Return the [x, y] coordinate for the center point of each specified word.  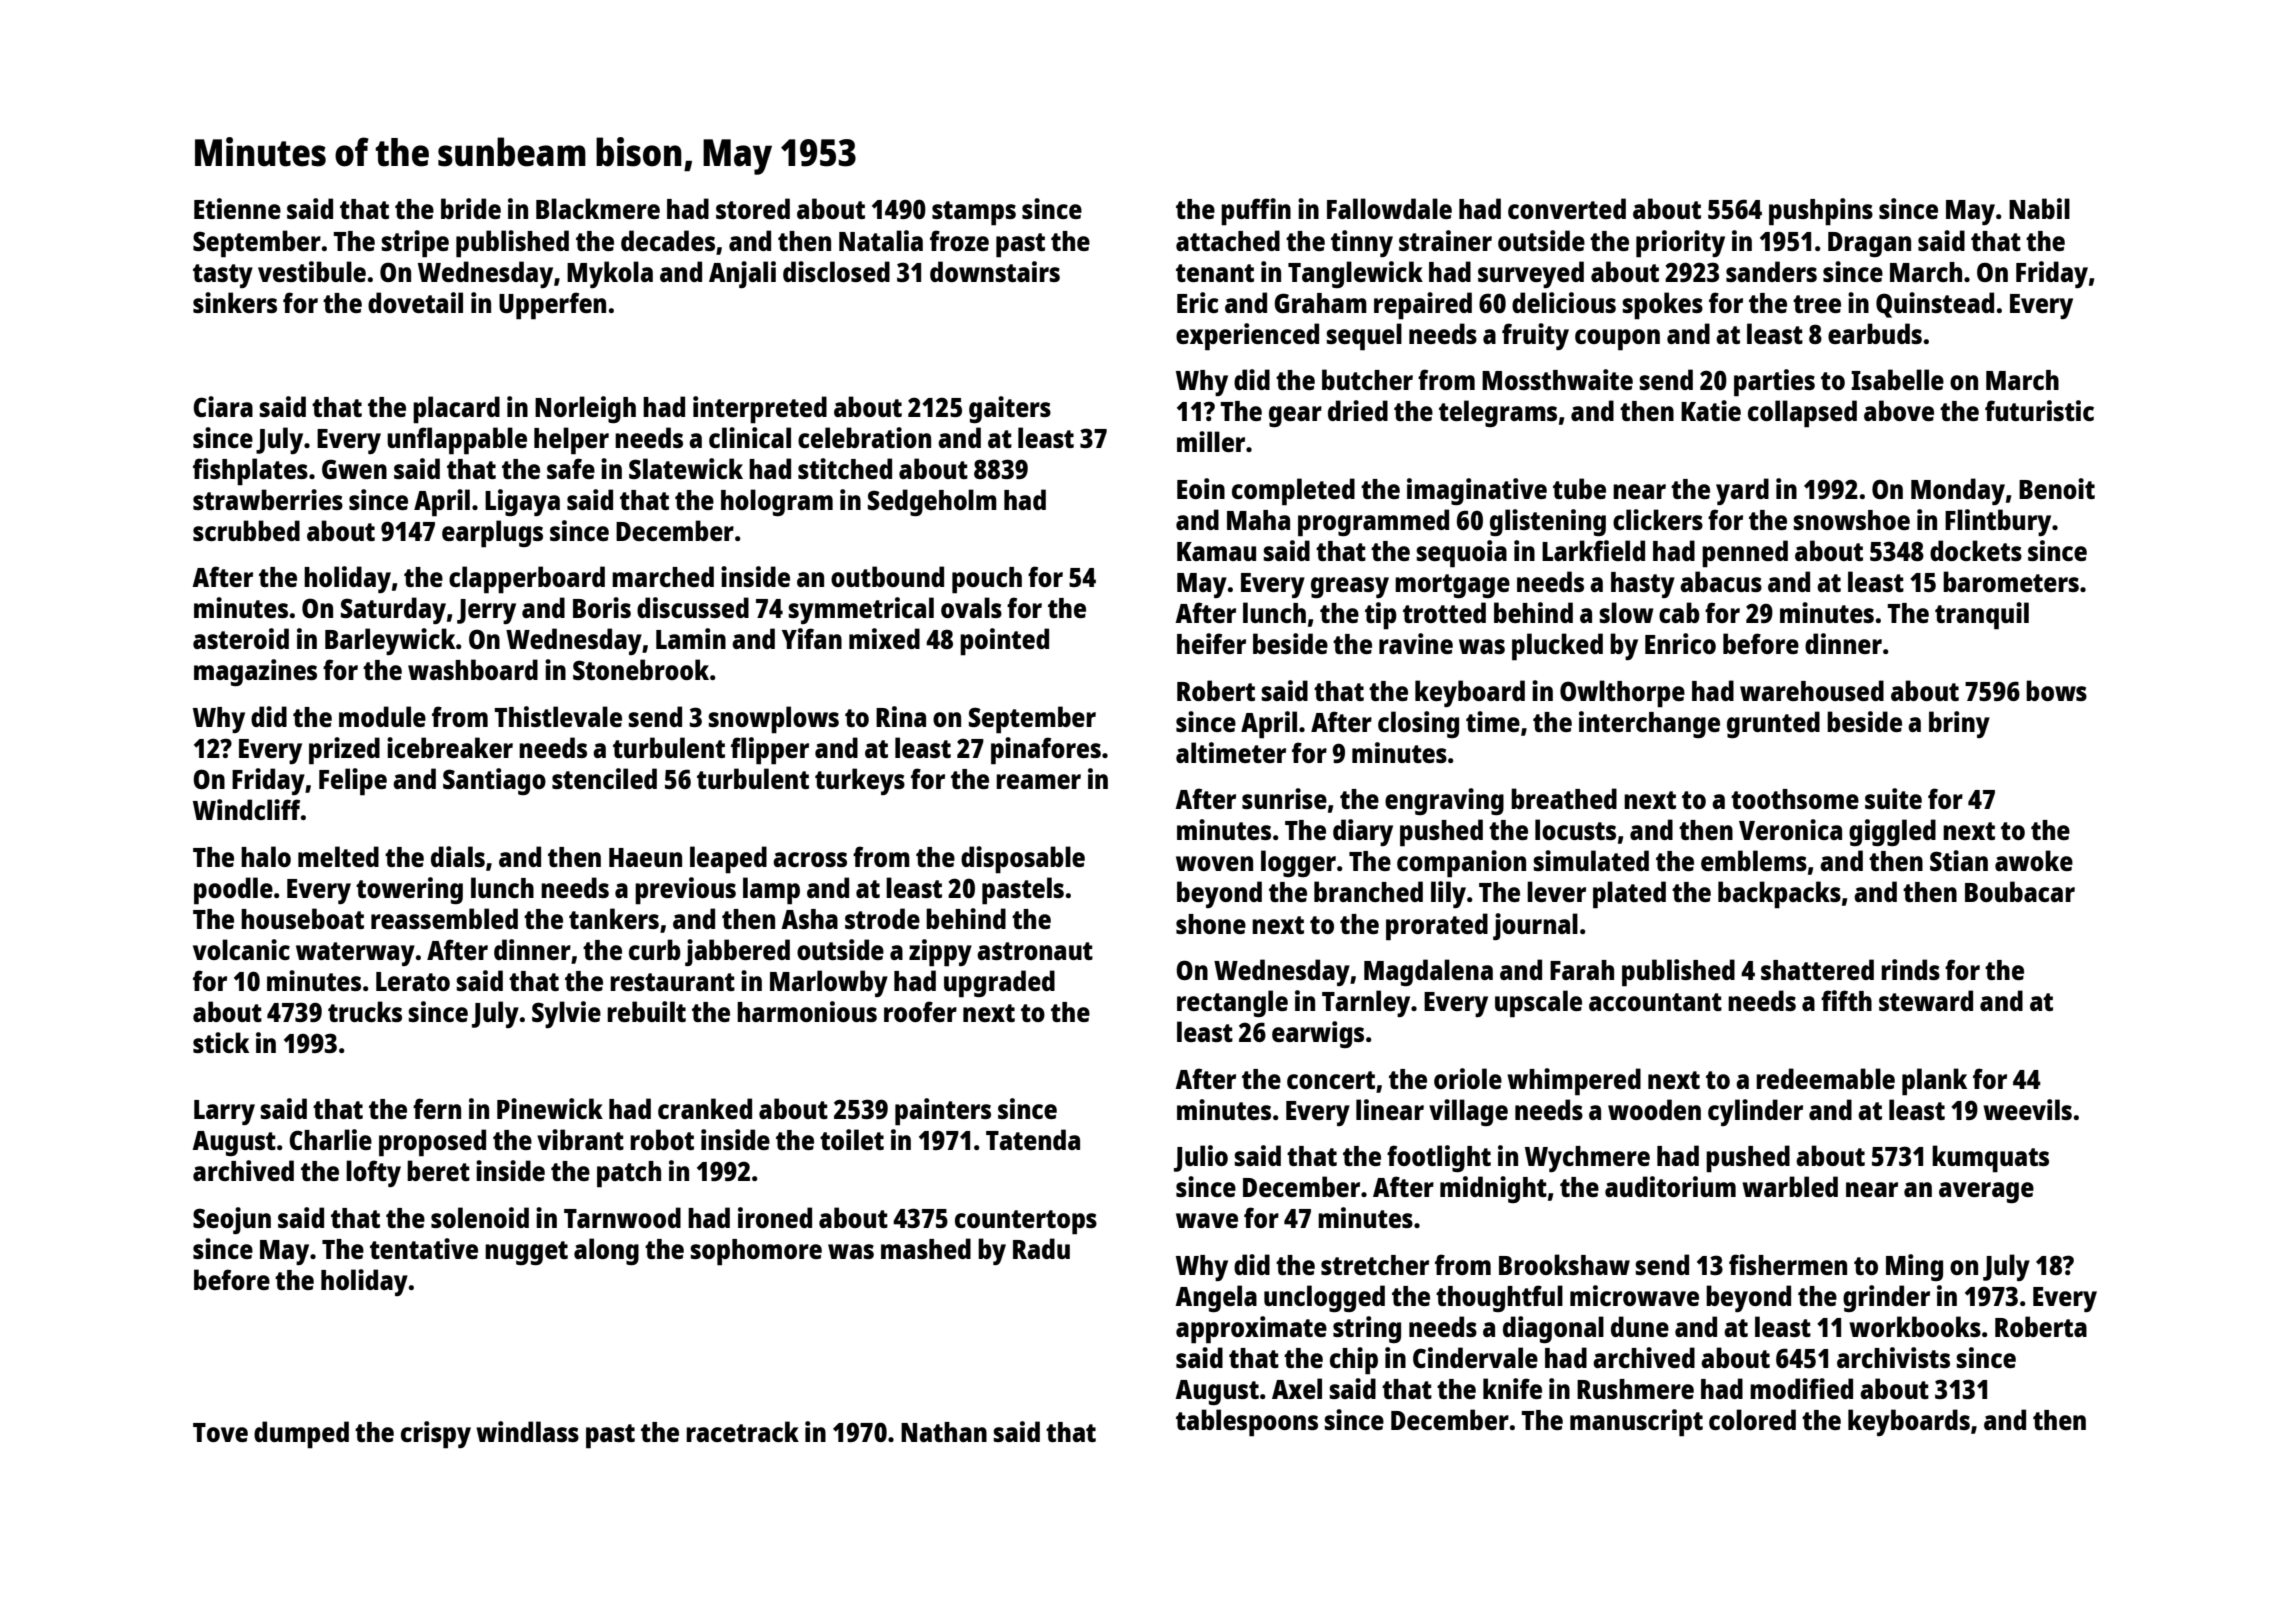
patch [629, 1174]
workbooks [1915, 1326]
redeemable [1825, 1078]
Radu [1041, 1248]
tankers [614, 918]
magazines [255, 672]
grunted [1773, 724]
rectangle [1232, 1003]
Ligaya [522, 502]
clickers [1658, 519]
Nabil [2039, 208]
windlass [527, 1431]
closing [1418, 724]
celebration [864, 437]
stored [753, 208]
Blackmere [598, 208]
